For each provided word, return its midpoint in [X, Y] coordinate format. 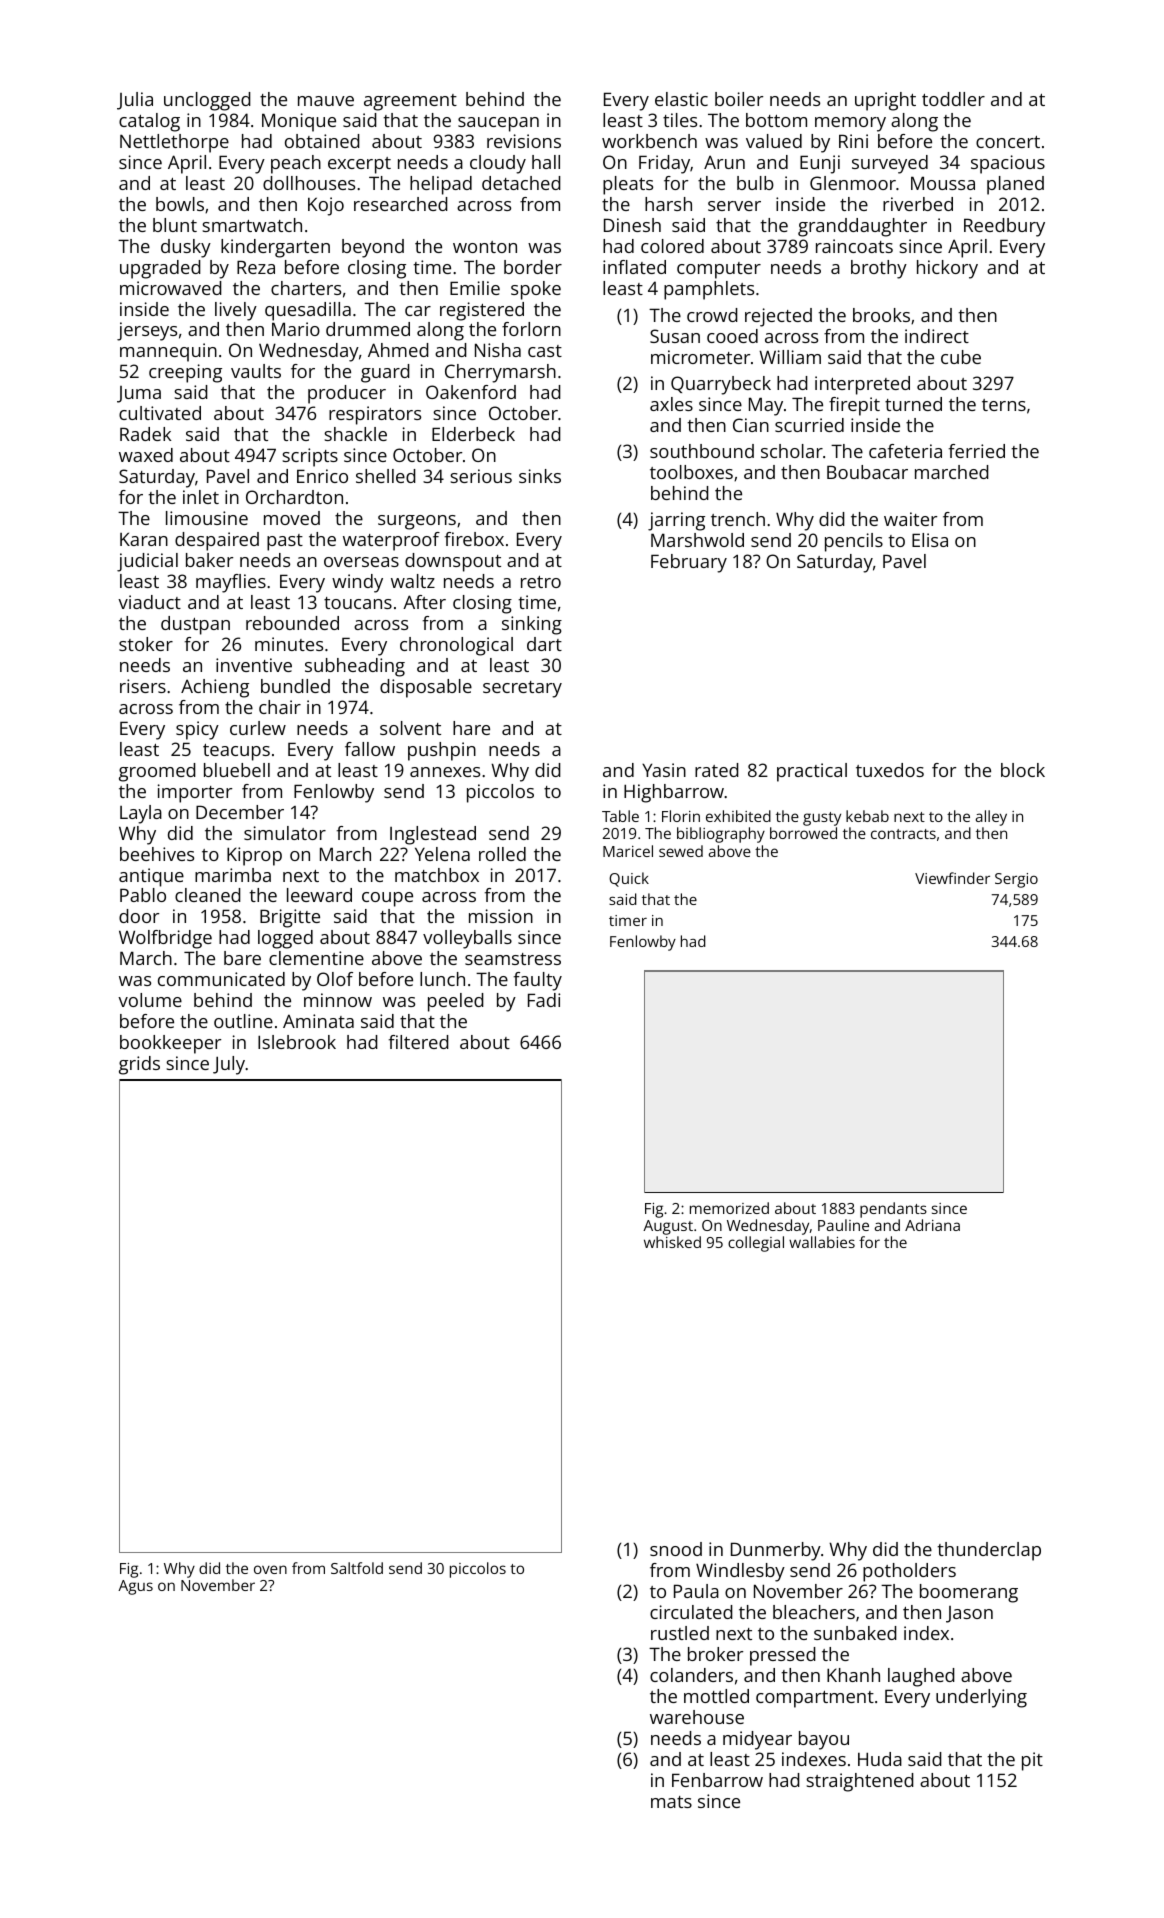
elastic [681, 99]
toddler [953, 99]
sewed [681, 851]
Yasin [664, 770]
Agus [135, 1587]
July [229, 1065]
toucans [358, 603]
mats [671, 1802]
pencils [854, 542]
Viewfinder [952, 878]
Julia [135, 101]
